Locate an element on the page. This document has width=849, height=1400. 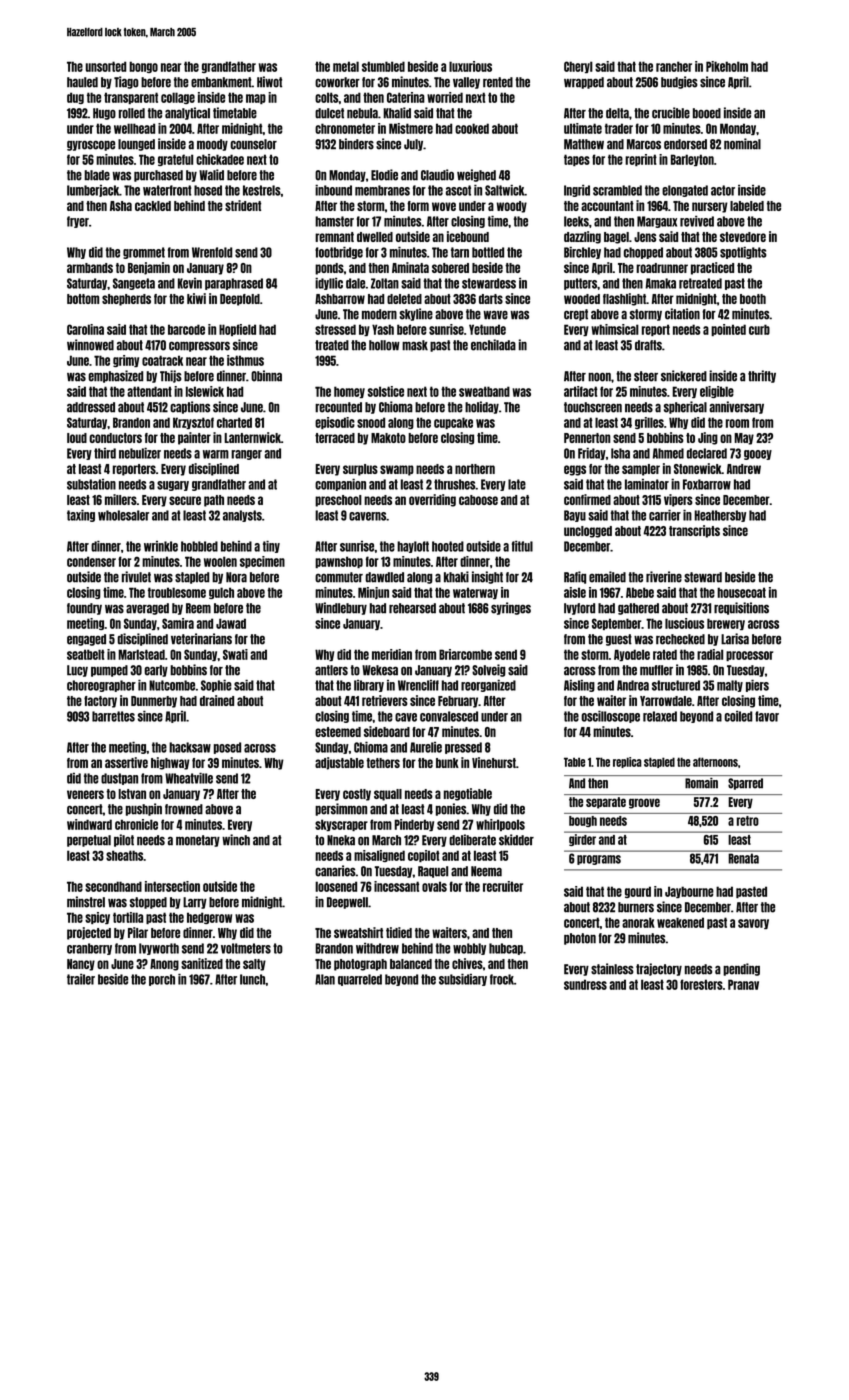
elongated is located at coordinates (685, 191).
